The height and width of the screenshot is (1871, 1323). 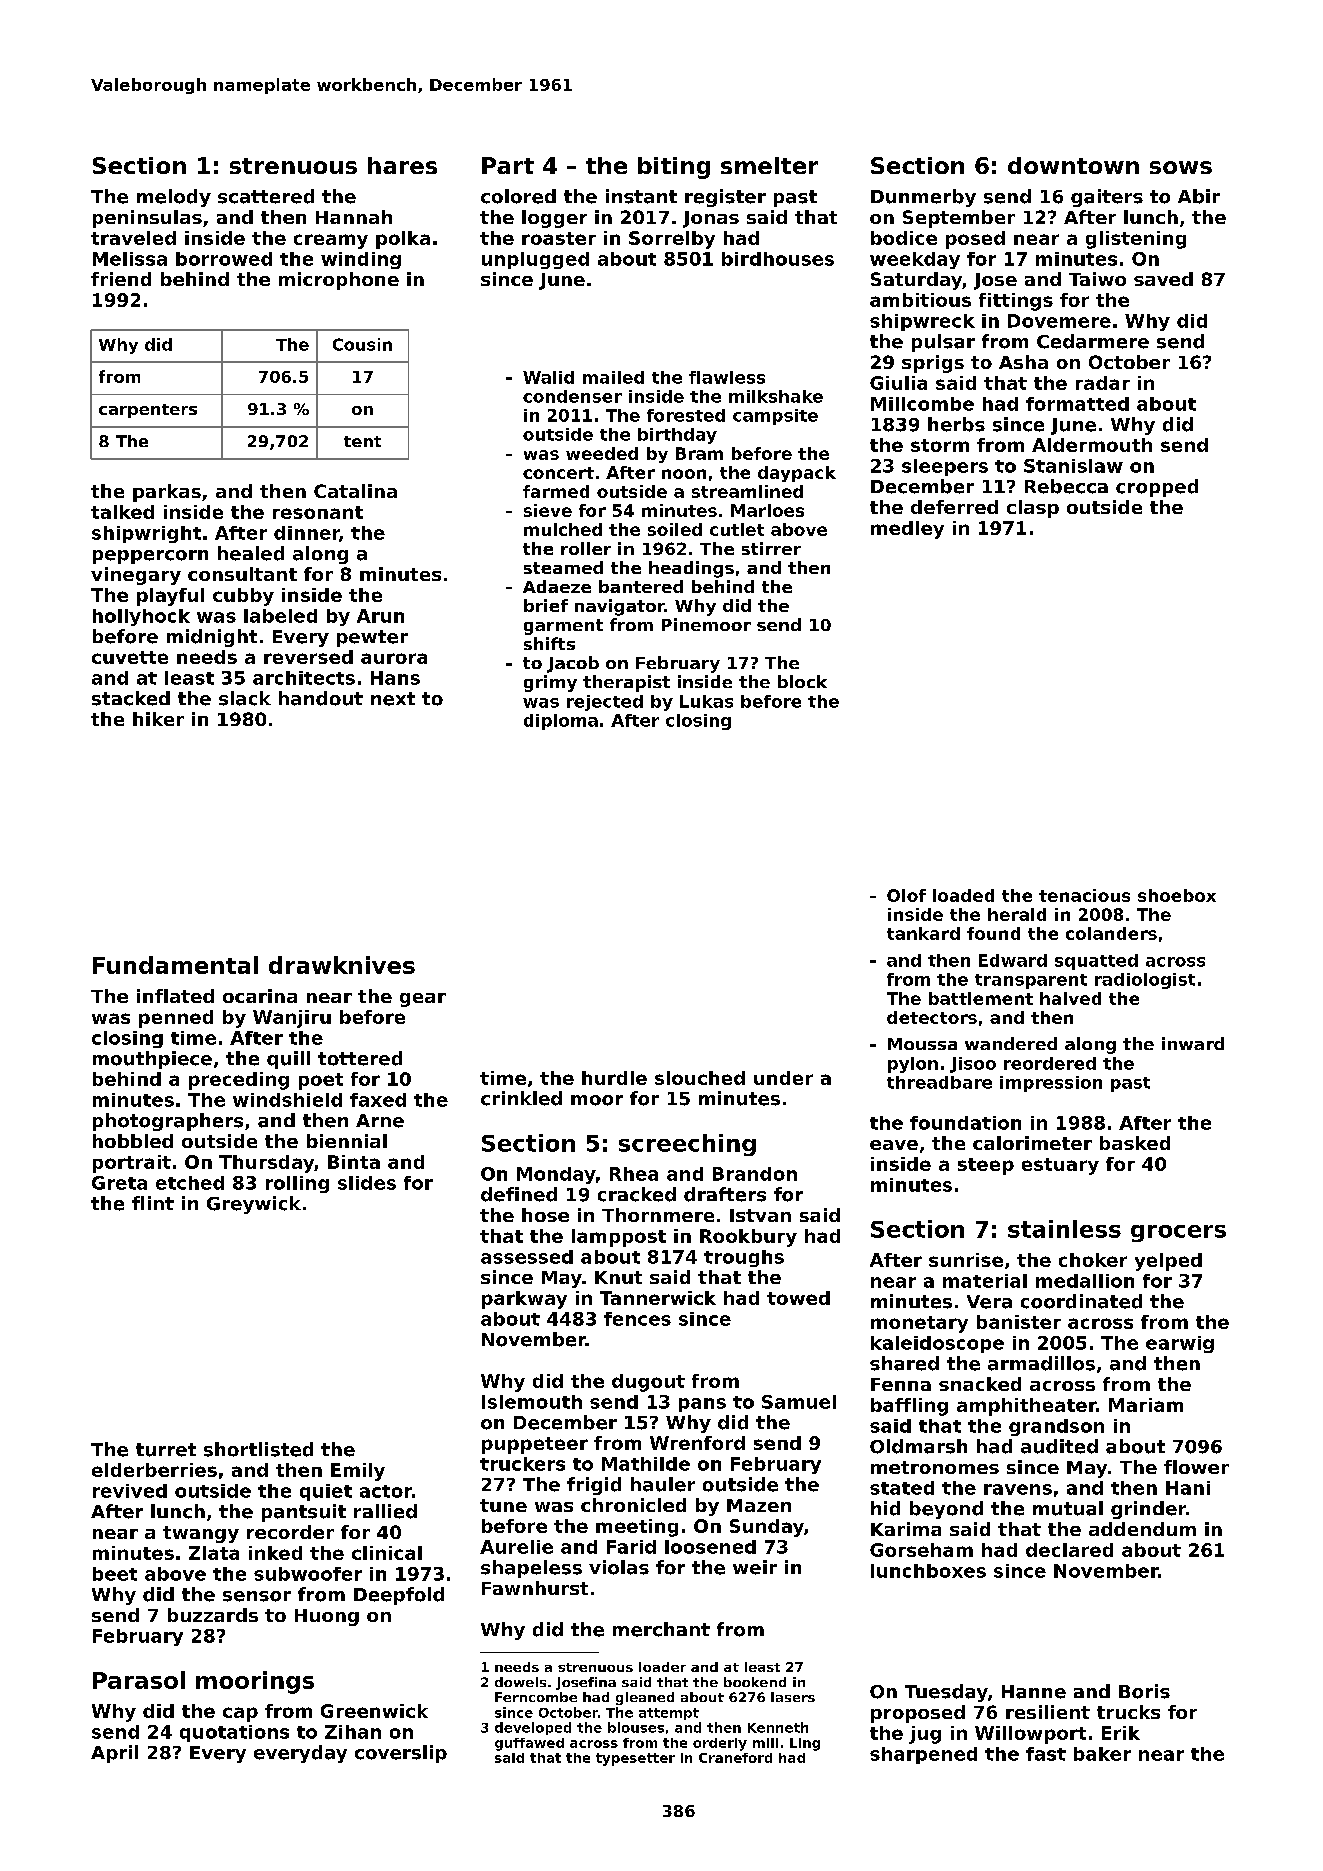 I want to click on soiled, so click(x=675, y=529).
